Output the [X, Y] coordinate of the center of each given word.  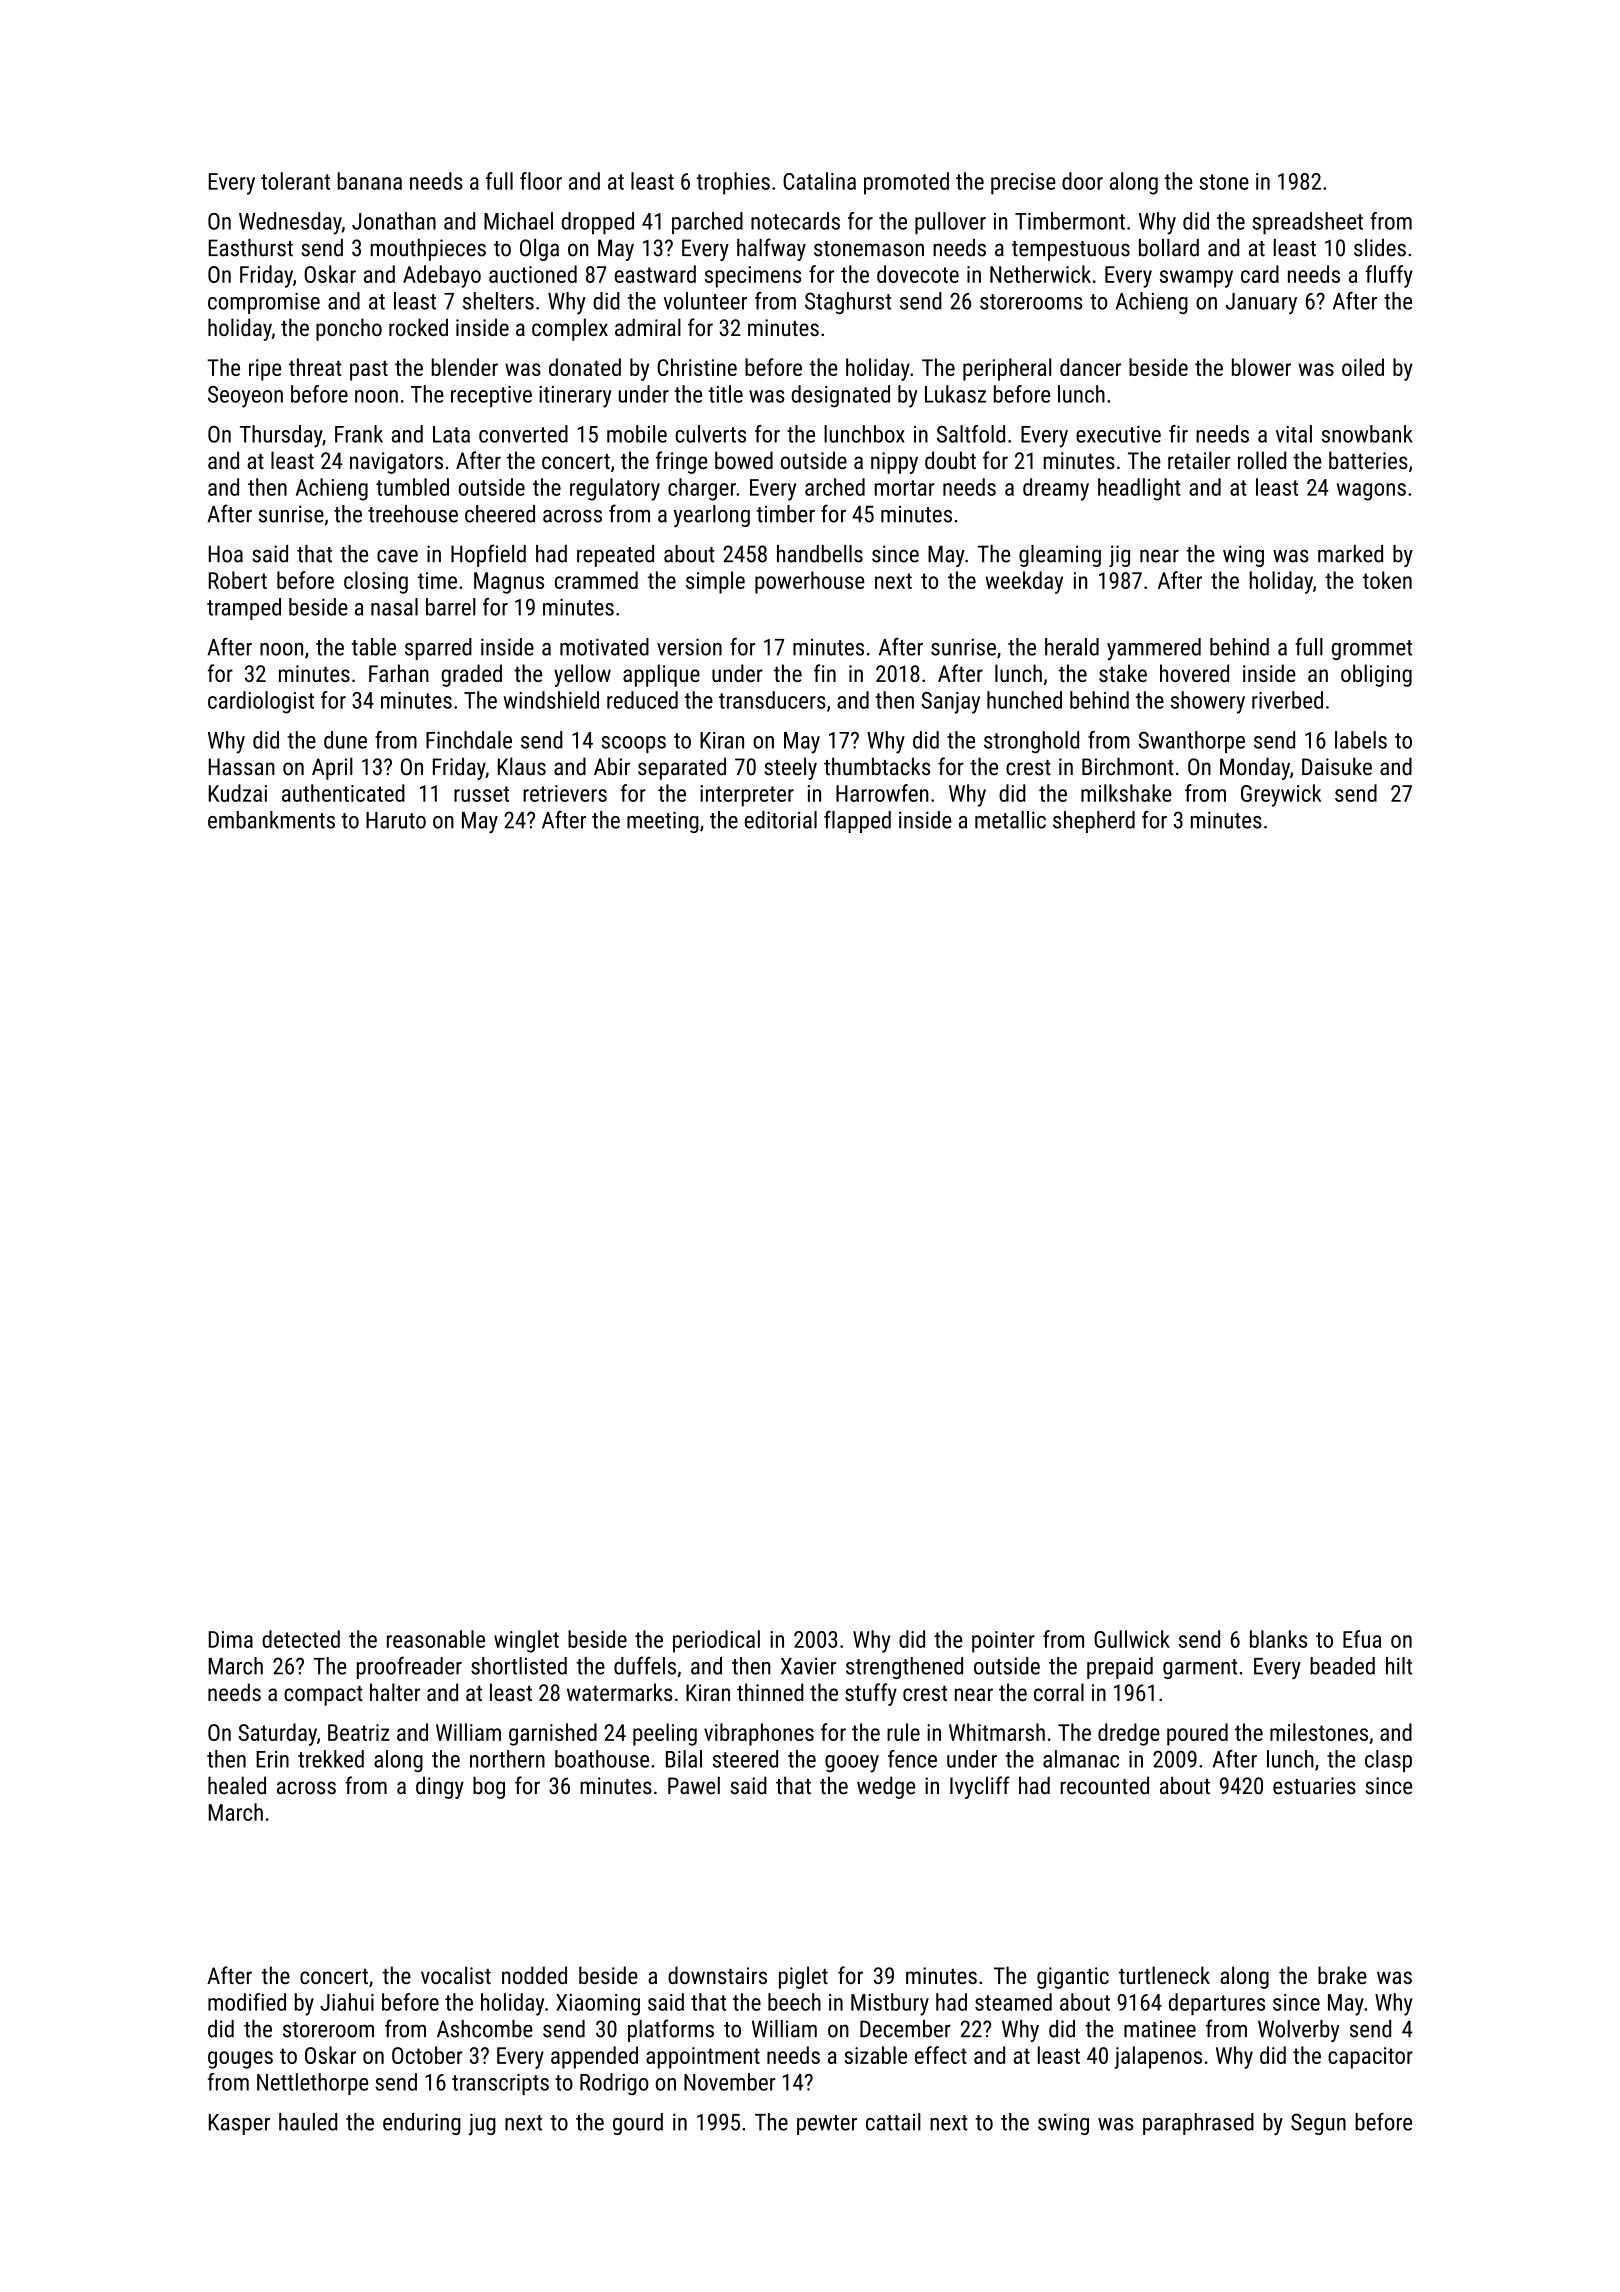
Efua [1362, 1639]
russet [481, 794]
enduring [421, 2124]
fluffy [1389, 276]
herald [1072, 647]
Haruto [396, 820]
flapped [857, 821]
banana [370, 181]
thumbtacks [877, 766]
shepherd [1094, 822]
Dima [231, 1639]
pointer [1003, 1642]
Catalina [819, 181]
